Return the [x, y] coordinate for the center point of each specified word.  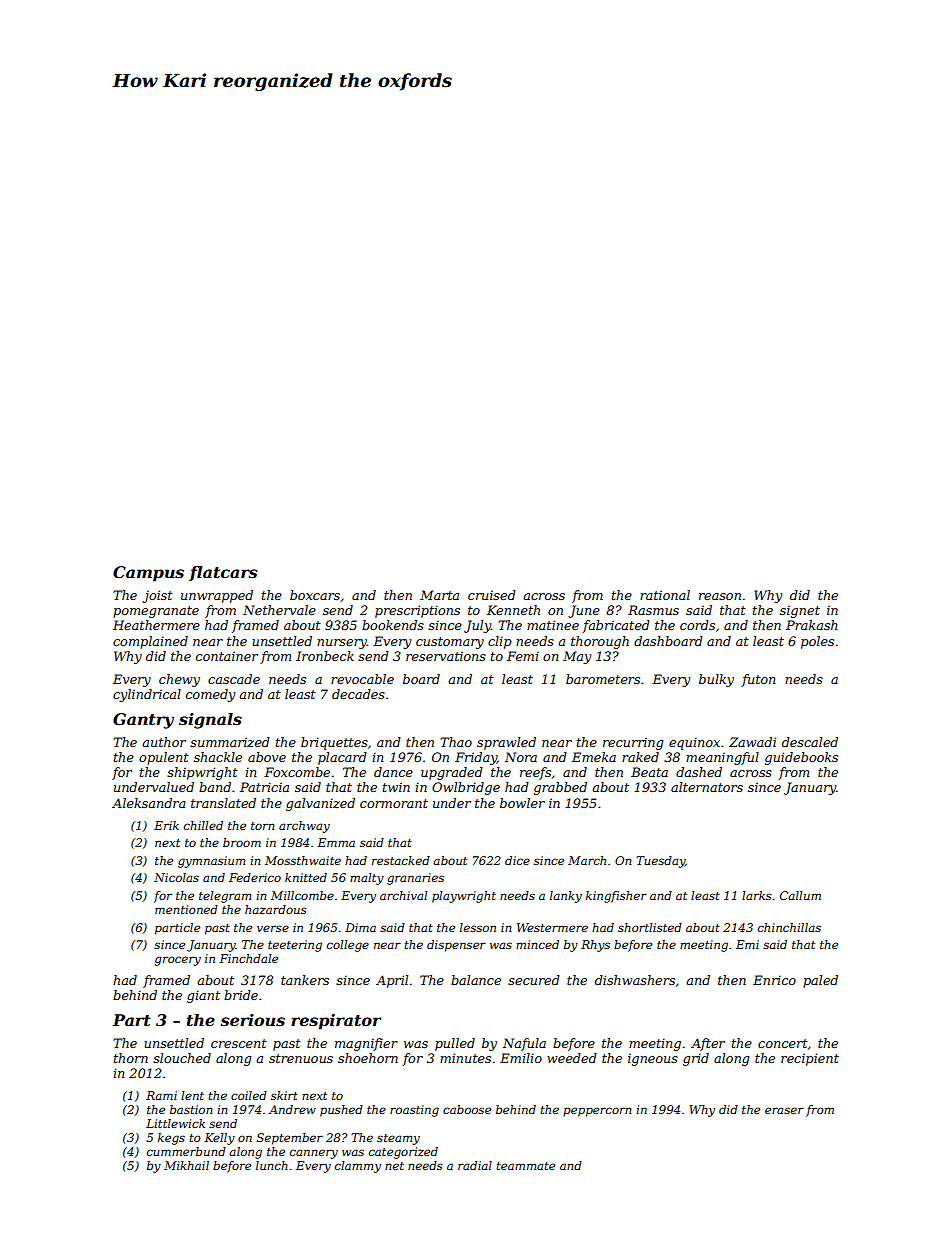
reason [720, 596]
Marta [439, 595]
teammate [525, 1166]
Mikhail [186, 1165]
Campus [148, 574]
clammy [358, 1167]
